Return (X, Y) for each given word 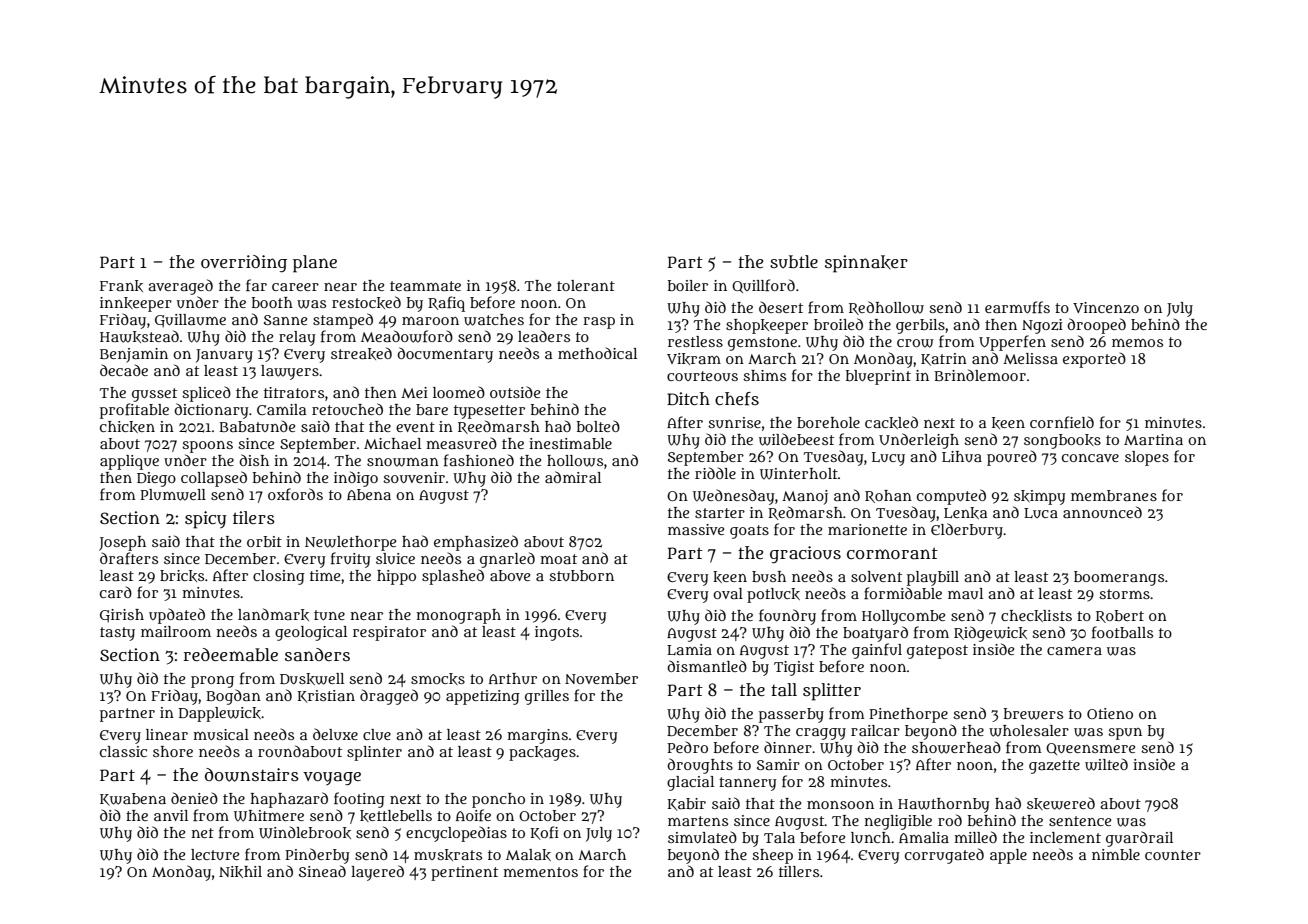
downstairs (252, 775)
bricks (182, 576)
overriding (244, 264)
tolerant (586, 285)
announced (1102, 512)
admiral (573, 477)
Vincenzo (1106, 307)
